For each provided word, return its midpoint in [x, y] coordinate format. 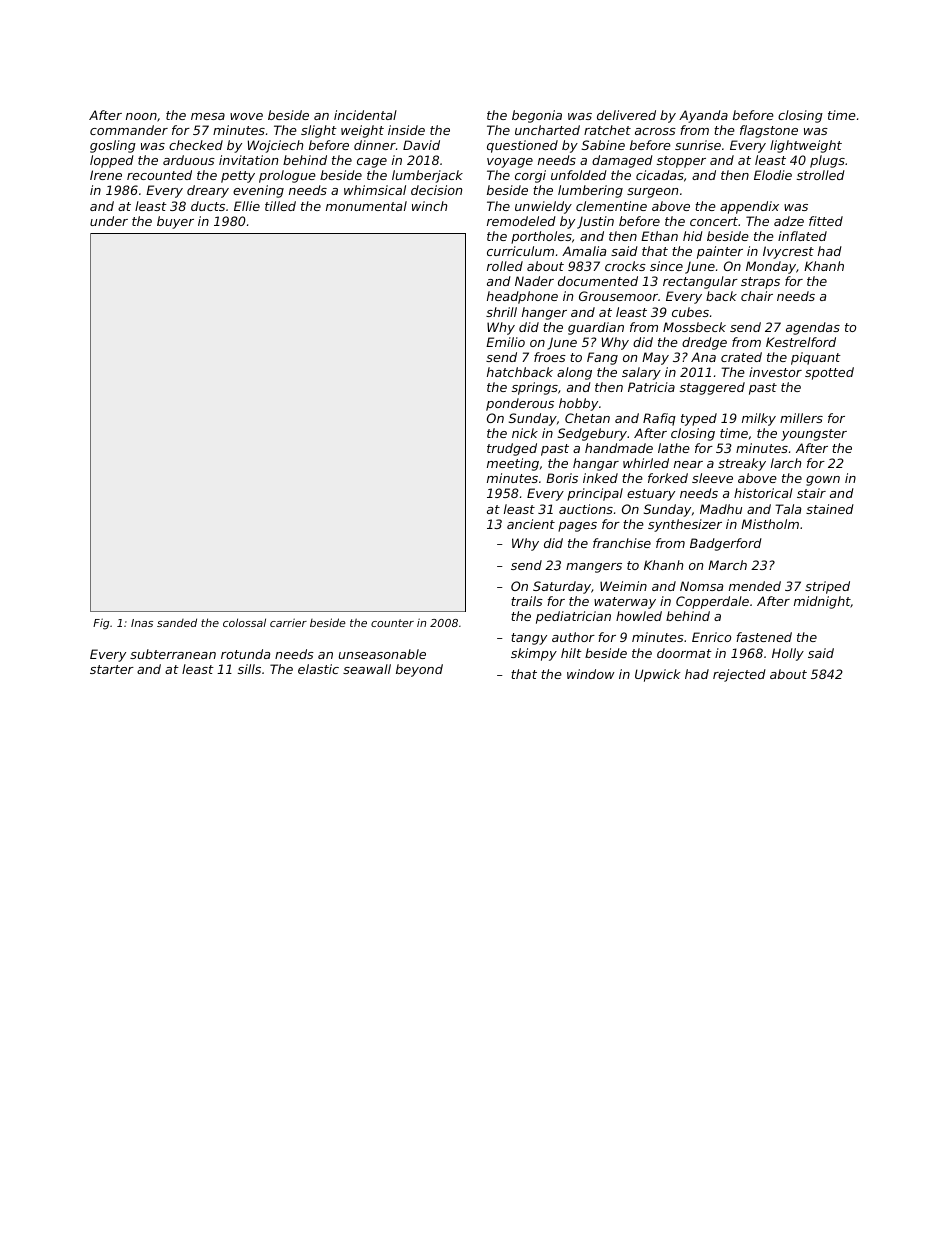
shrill [501, 312]
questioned [522, 146]
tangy [529, 639]
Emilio [505, 342]
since [666, 266]
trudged [512, 449]
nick [525, 433]
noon [141, 116]
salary [641, 373]
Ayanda [703, 116]
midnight [822, 602]
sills [249, 669]
